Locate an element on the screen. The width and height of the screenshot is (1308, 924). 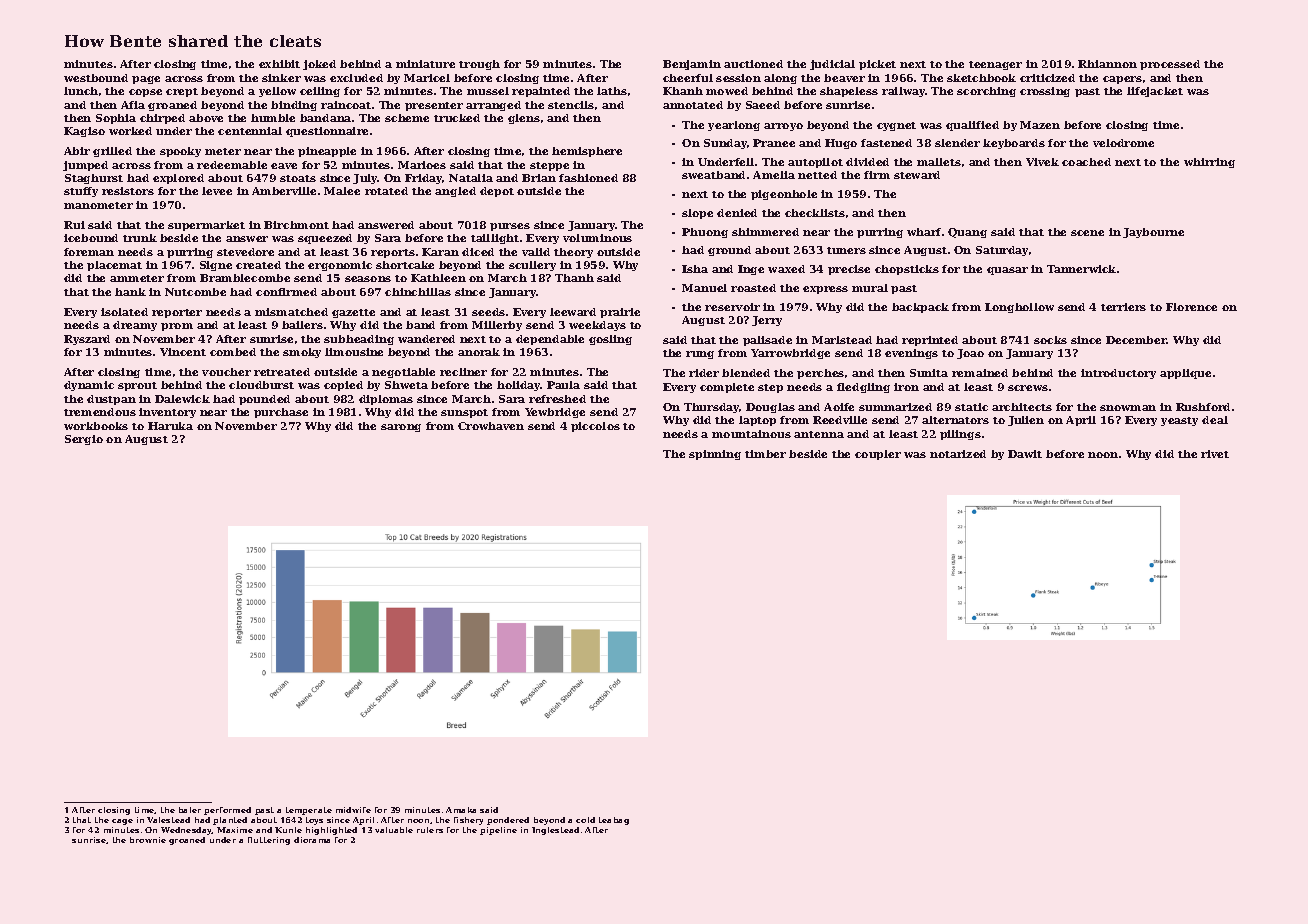
ground is located at coordinates (729, 251).
